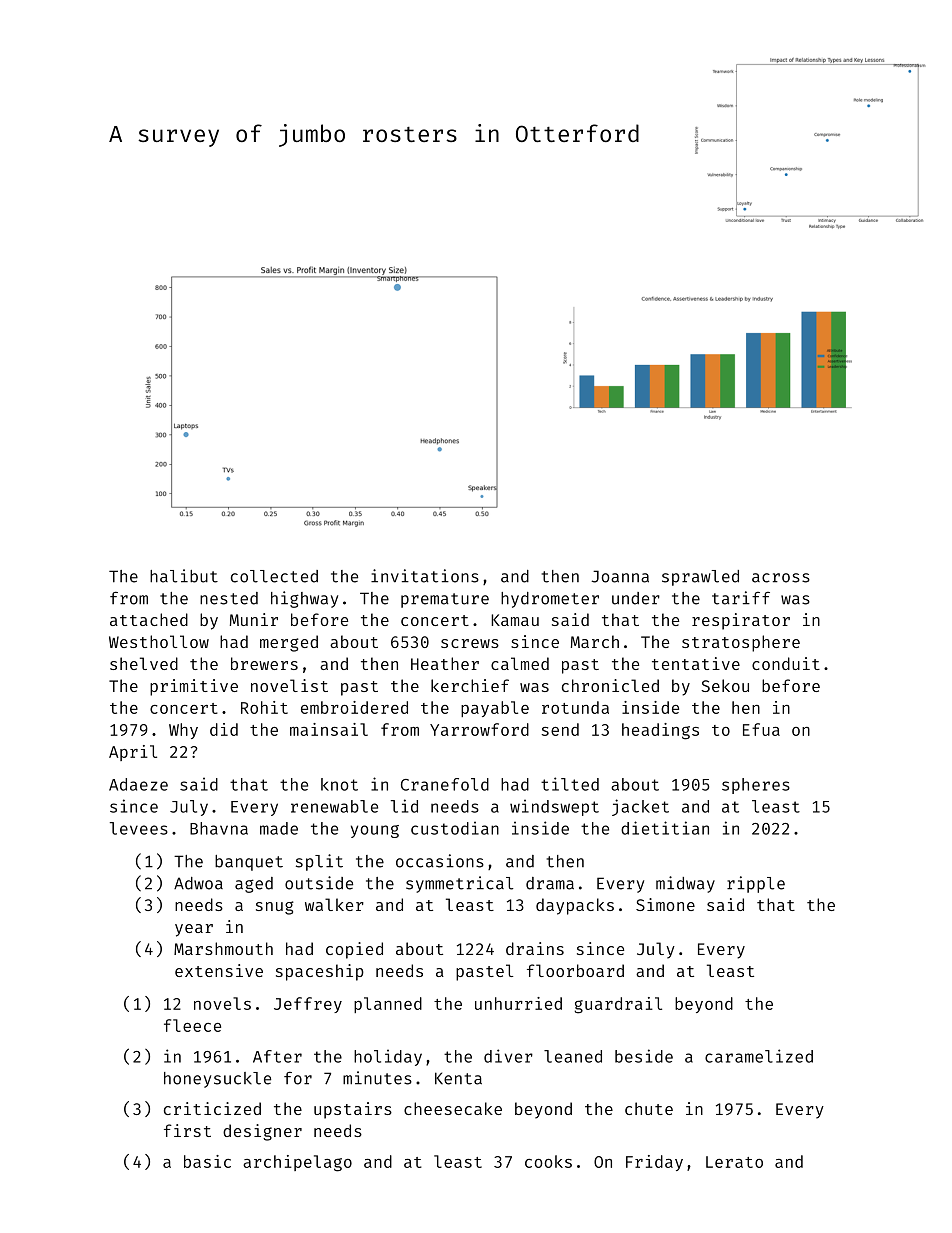 This screenshot has height=1233, width=952. Describe the element at coordinates (425, 576) in the screenshot. I see `invitations` at that location.
